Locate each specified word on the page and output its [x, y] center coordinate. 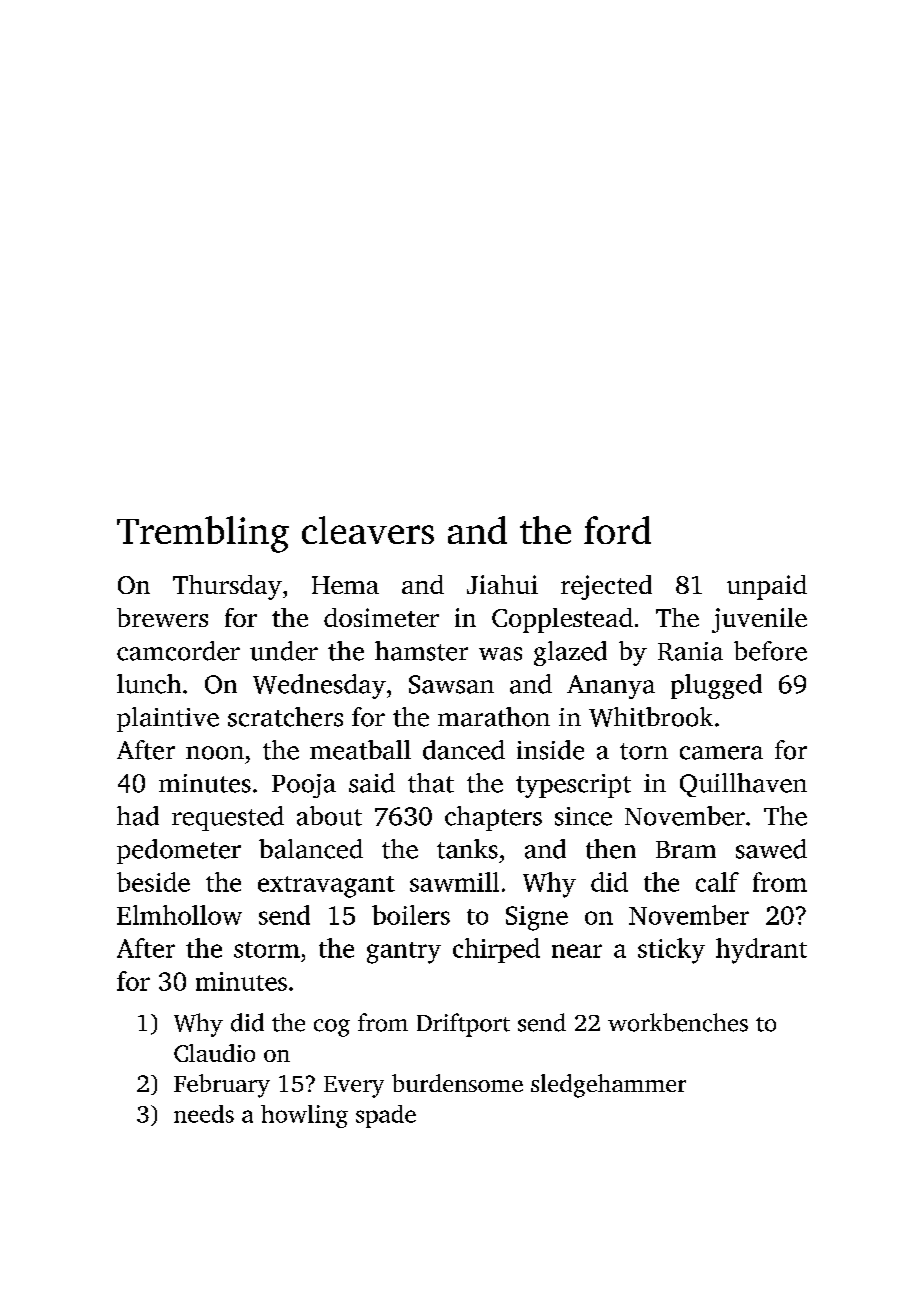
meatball [360, 750]
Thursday [227, 587]
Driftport [463, 1025]
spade [386, 1116]
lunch [149, 684]
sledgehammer [608, 1086]
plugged [716, 686]
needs [204, 1114]
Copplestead [562, 620]
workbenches [678, 1022]
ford [617, 530]
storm [267, 950]
